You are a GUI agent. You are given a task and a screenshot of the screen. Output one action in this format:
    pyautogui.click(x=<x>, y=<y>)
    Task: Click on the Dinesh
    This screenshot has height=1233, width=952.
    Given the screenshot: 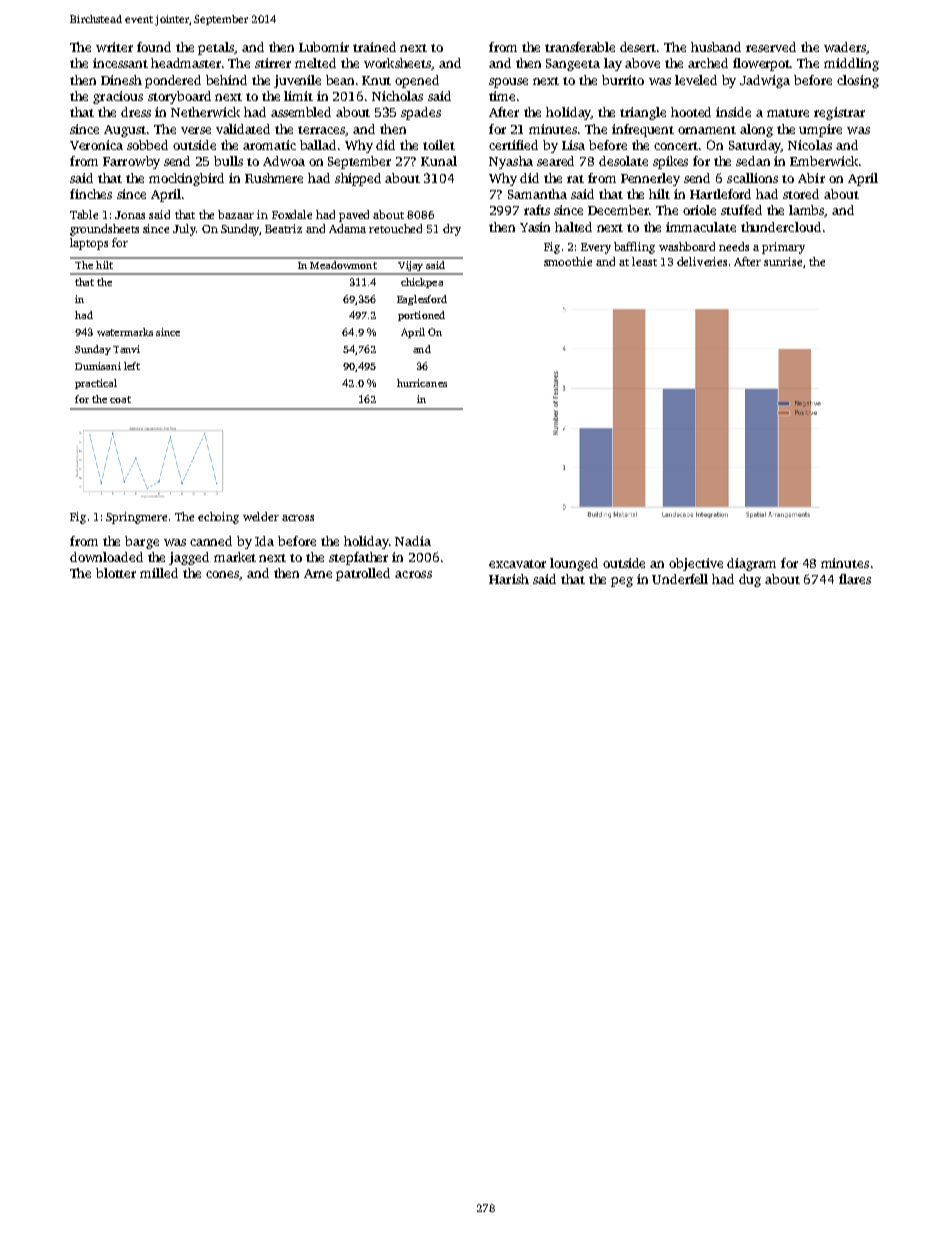 What is the action you would take?
    pyautogui.click(x=121, y=80)
